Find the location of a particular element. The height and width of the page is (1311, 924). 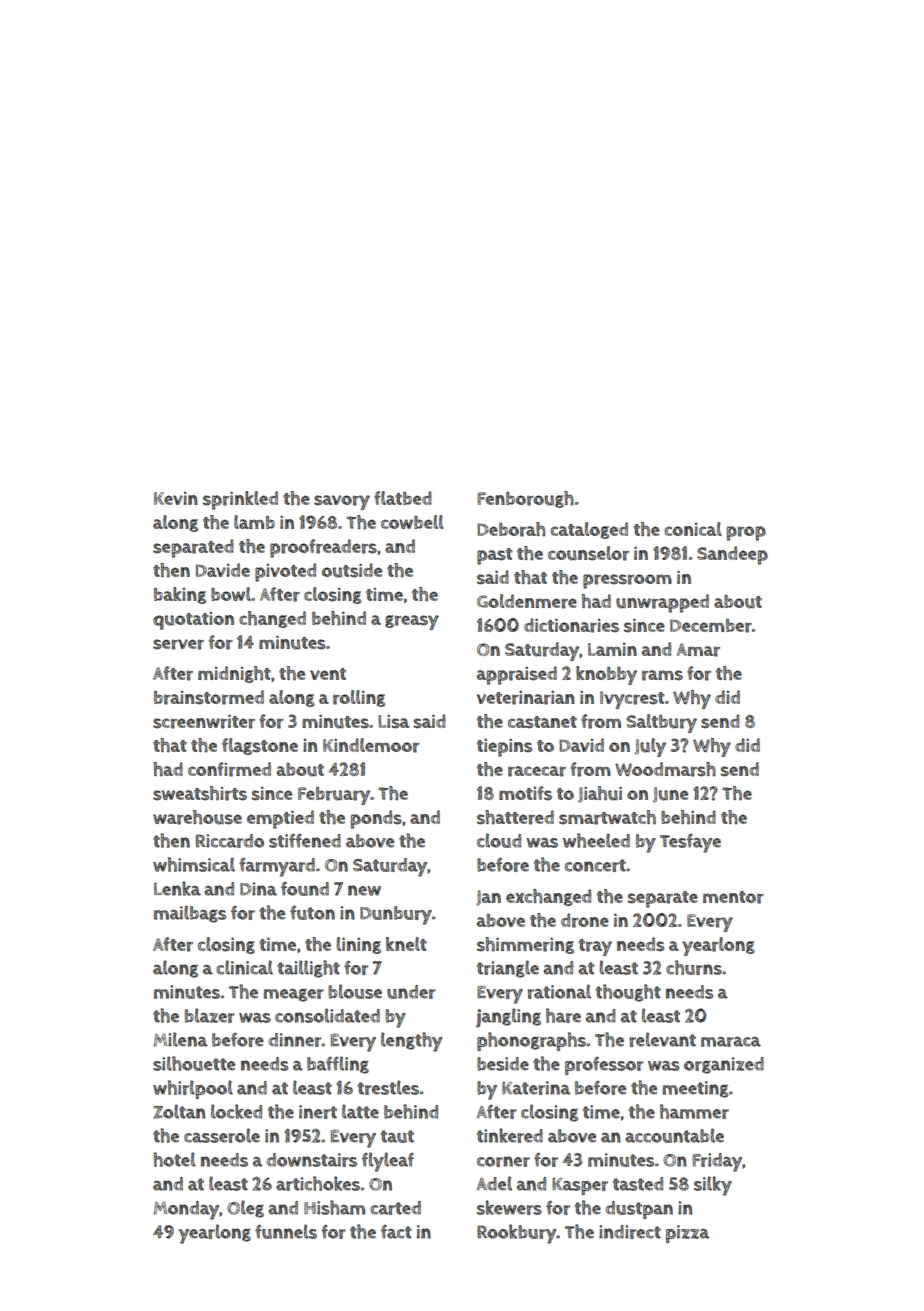

greasy is located at coordinates (412, 622).
